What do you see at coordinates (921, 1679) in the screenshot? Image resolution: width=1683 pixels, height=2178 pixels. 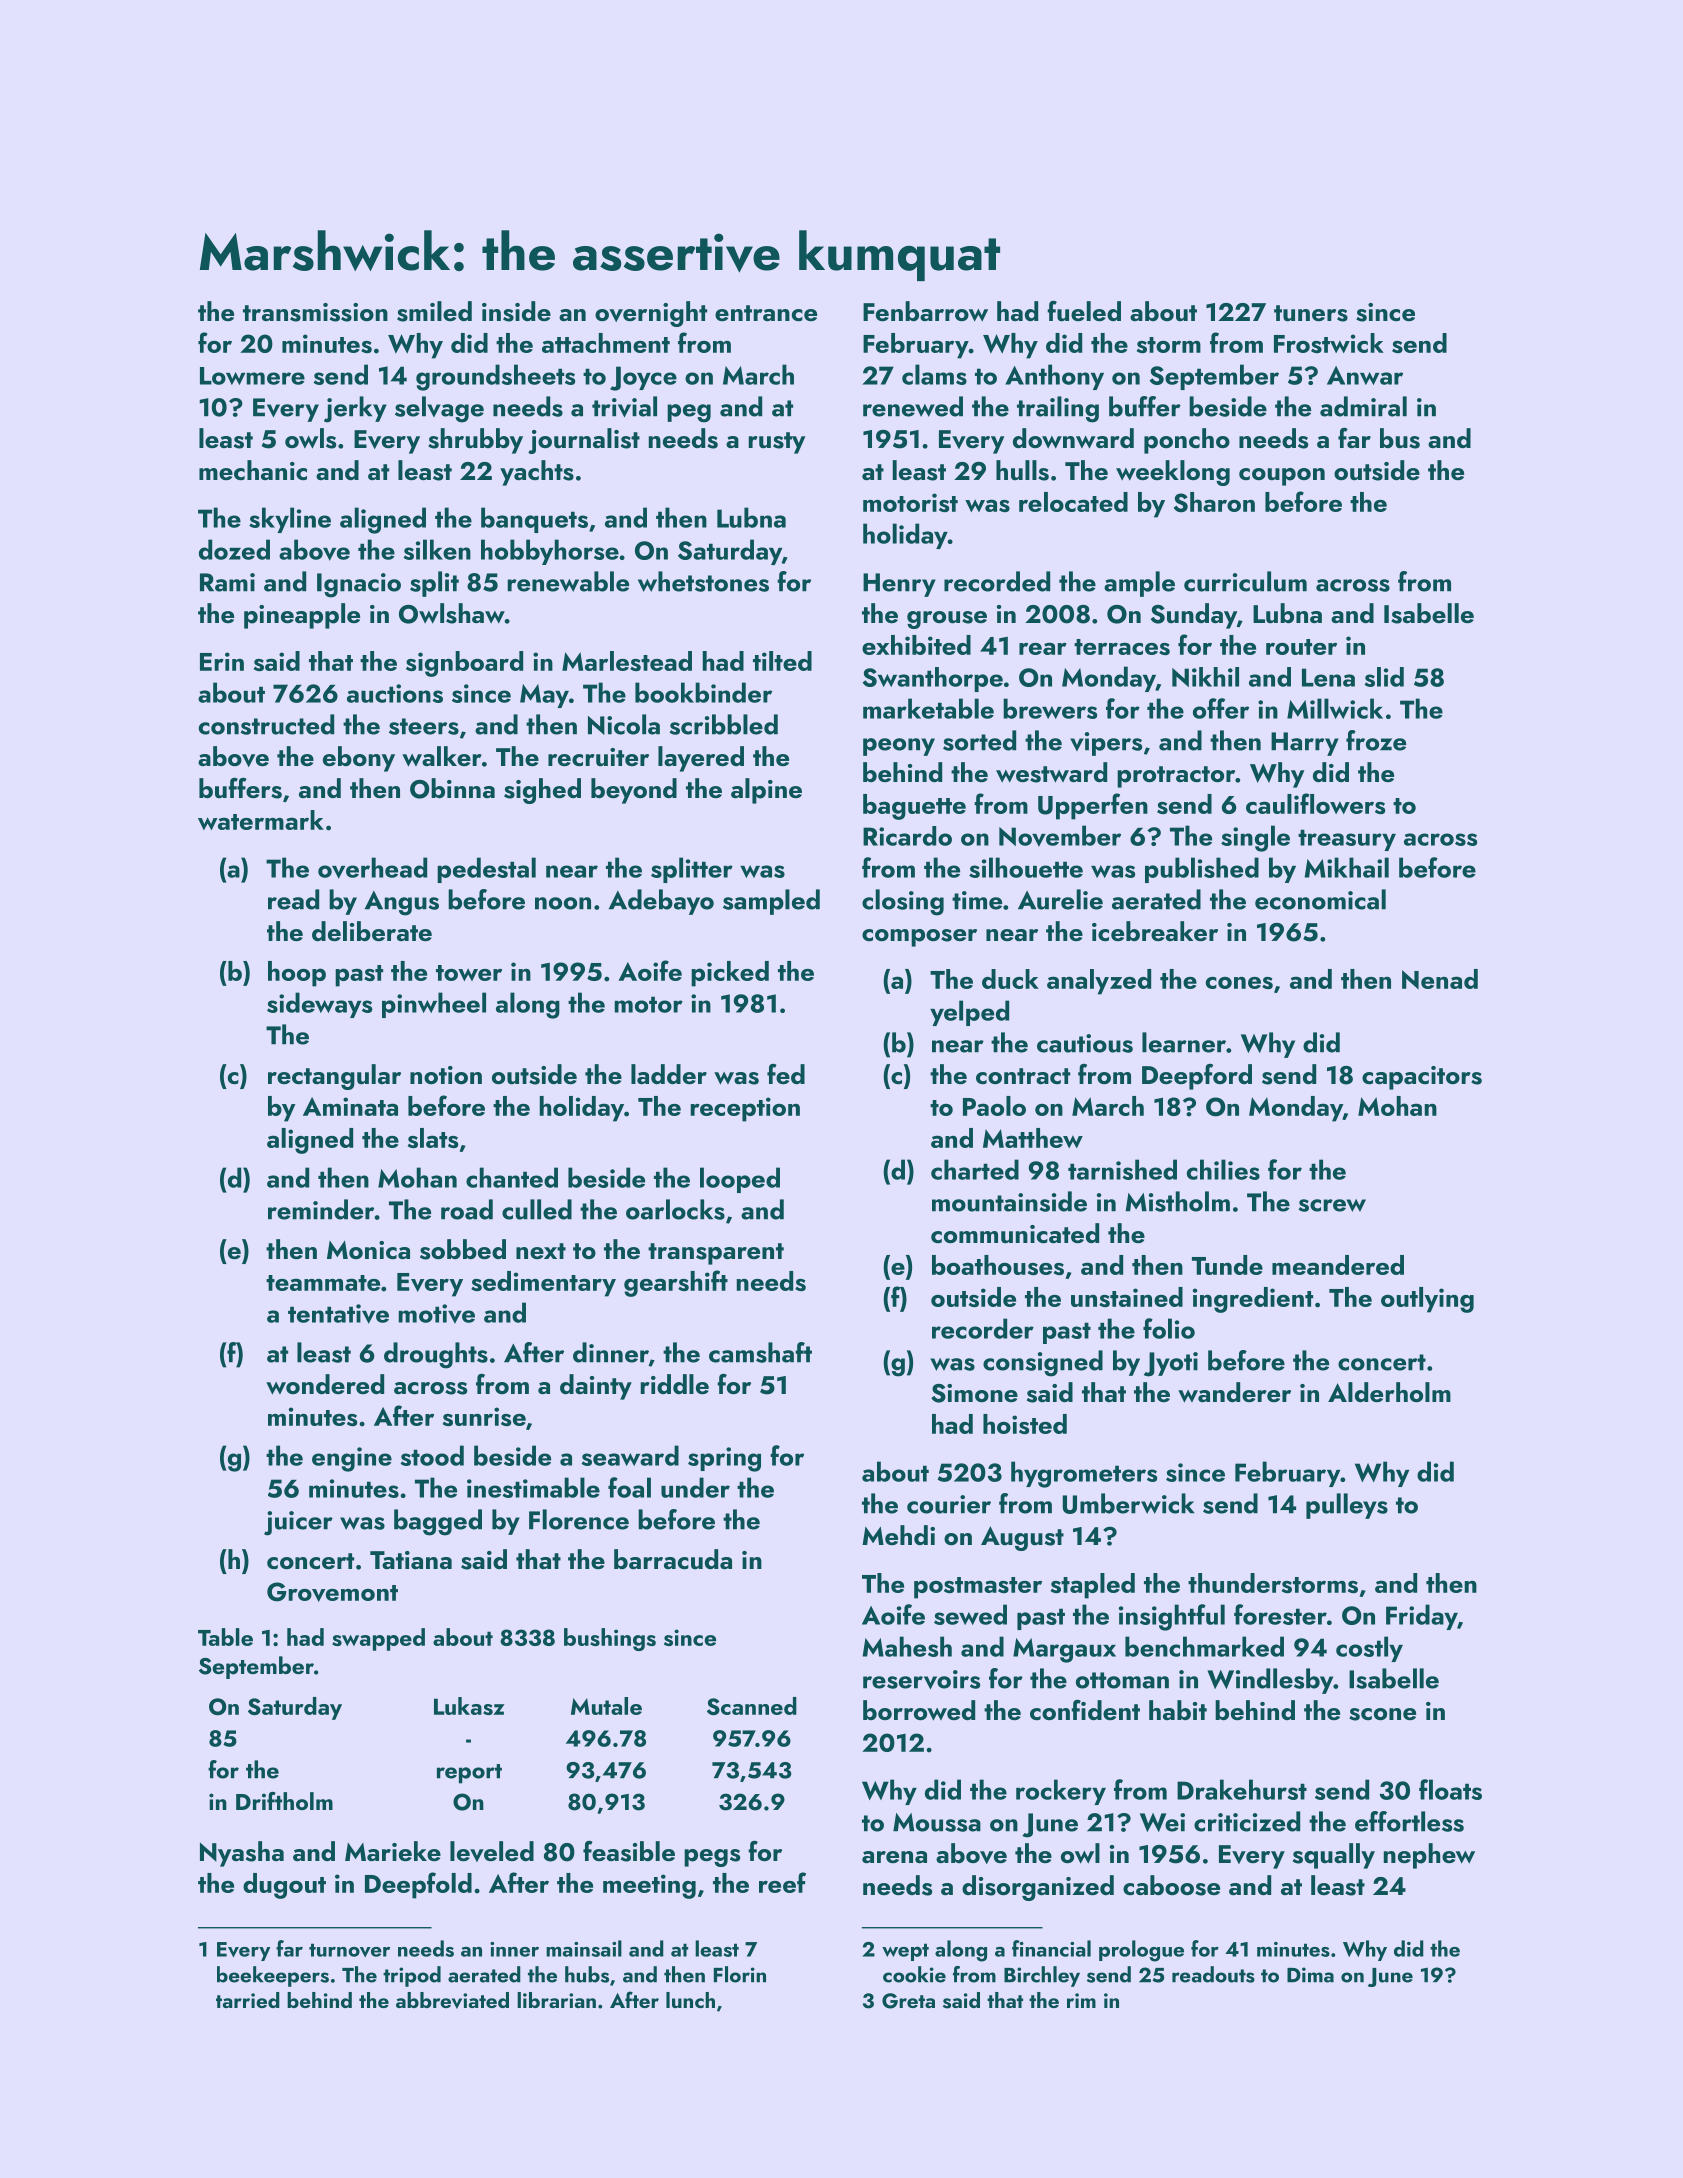 I see `reservoirs` at bounding box center [921, 1679].
